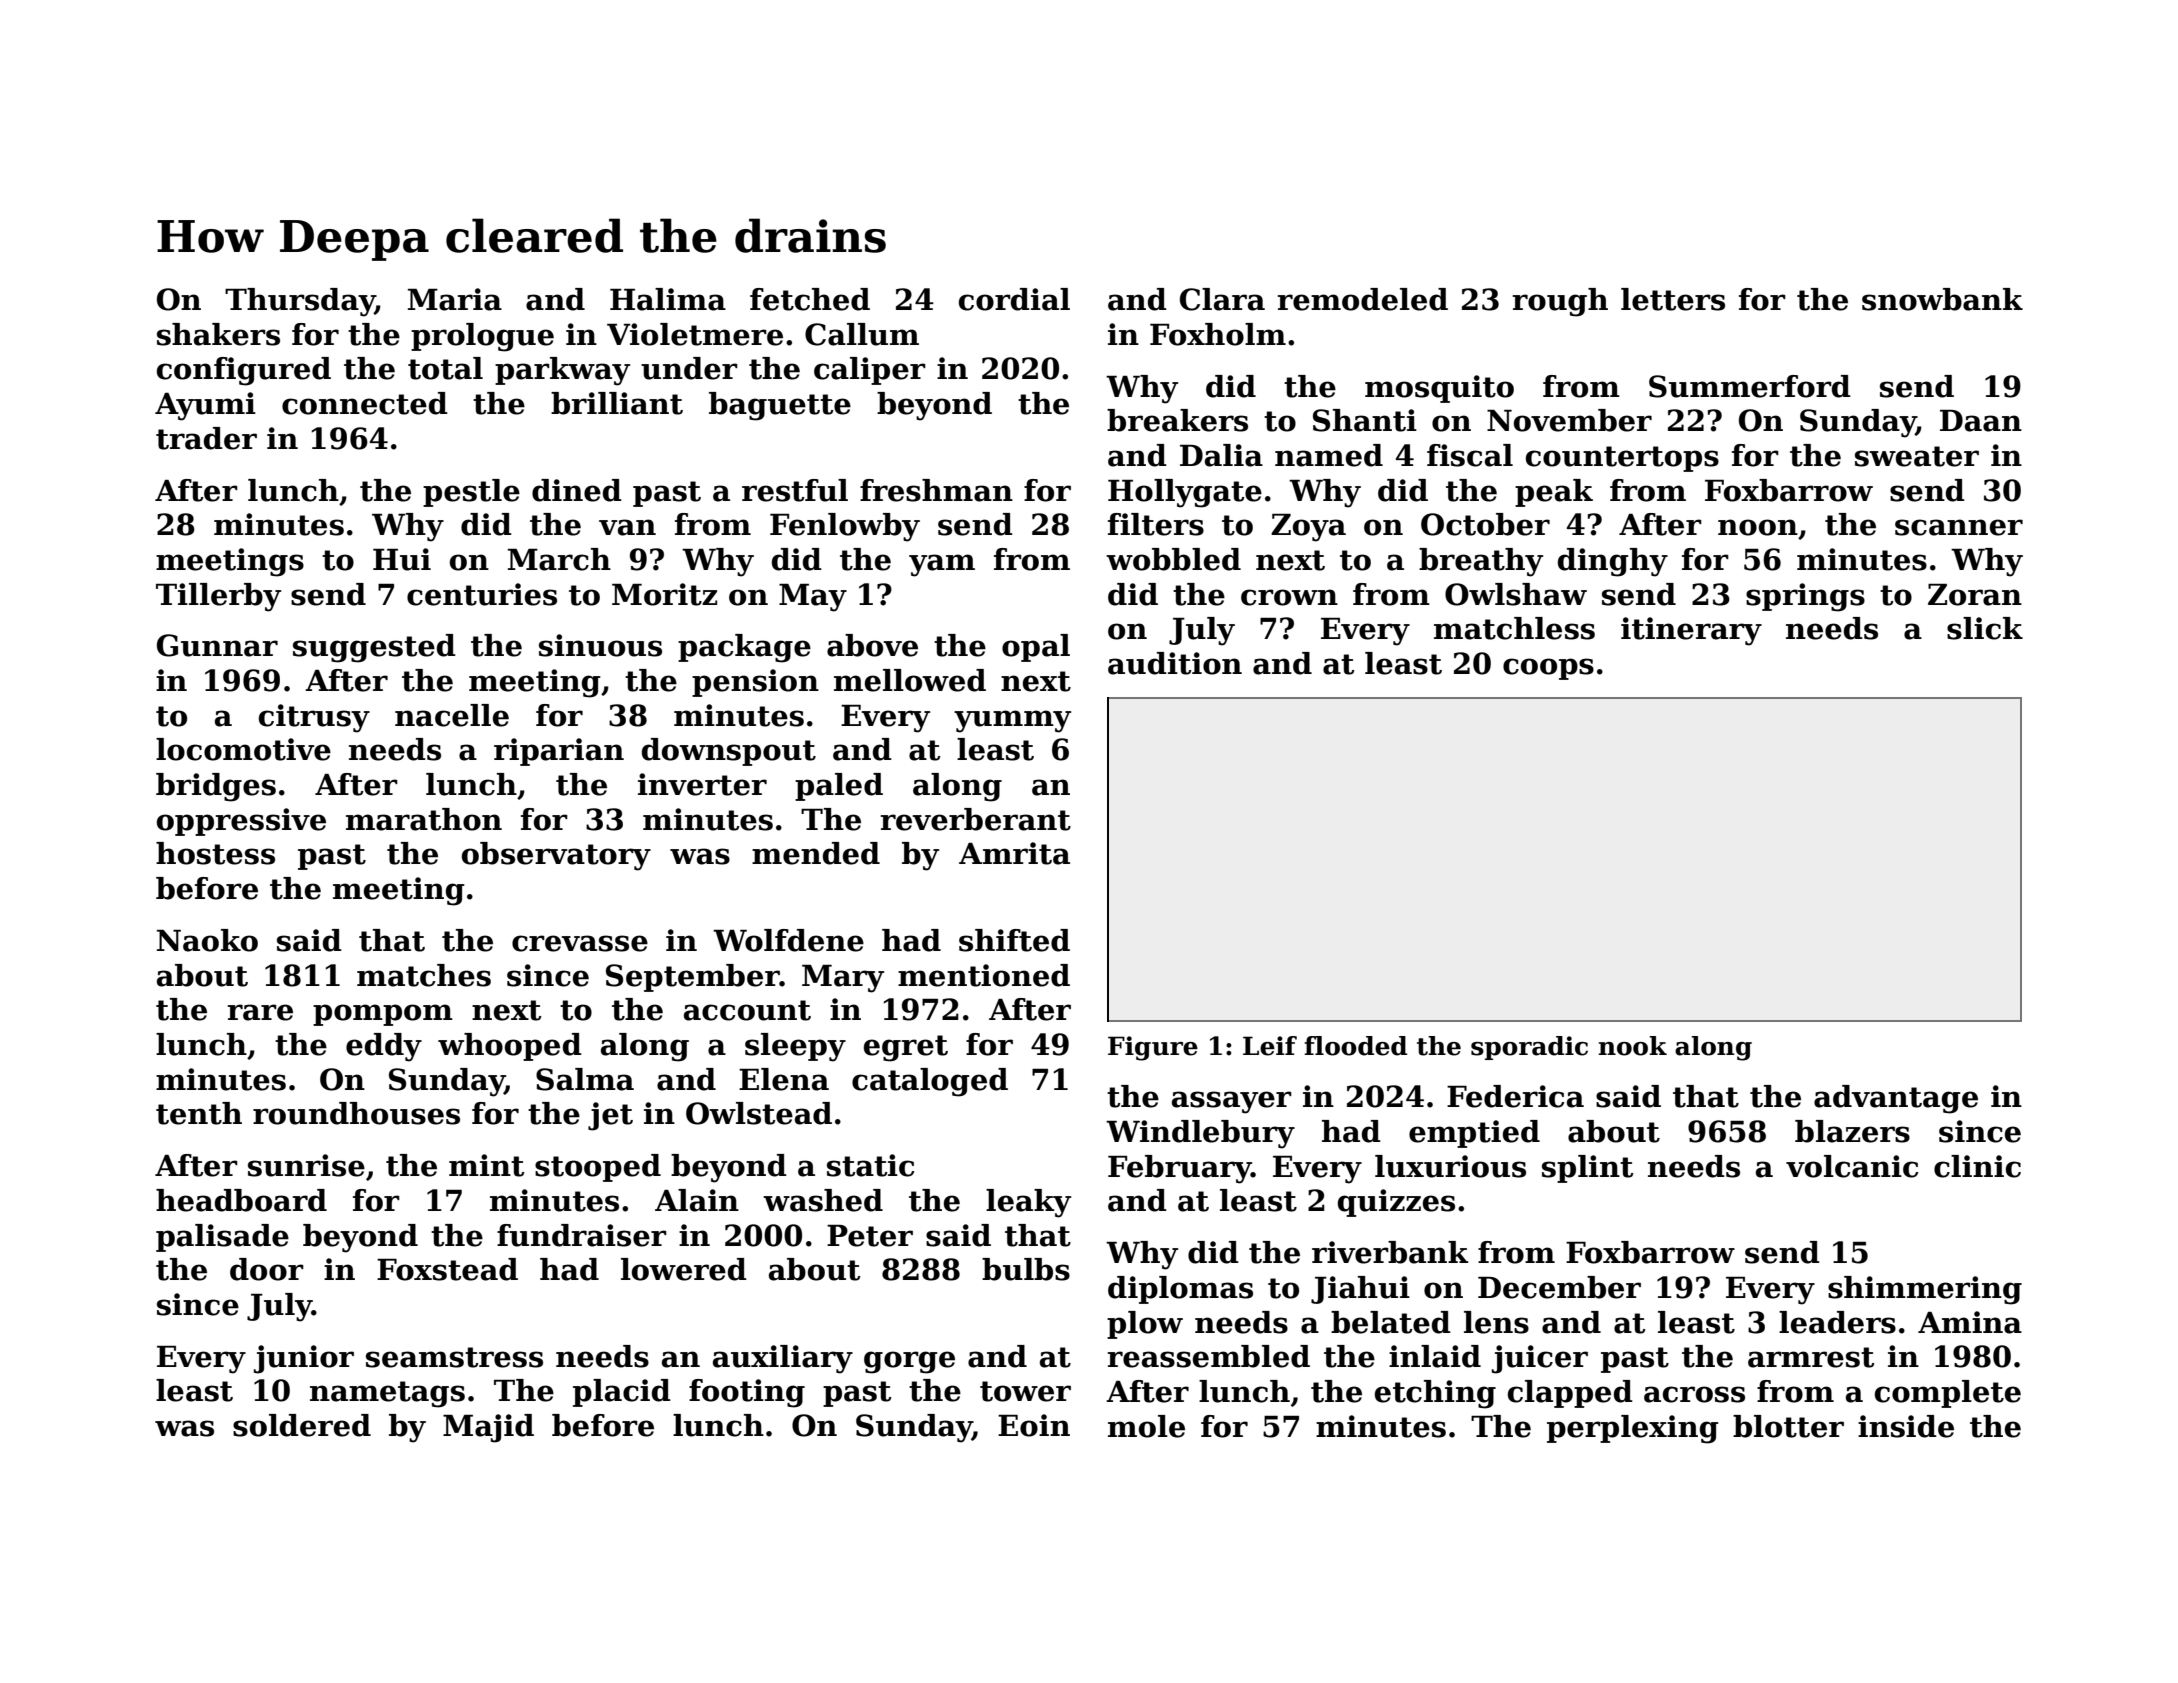  I want to click on connected, so click(365, 403).
